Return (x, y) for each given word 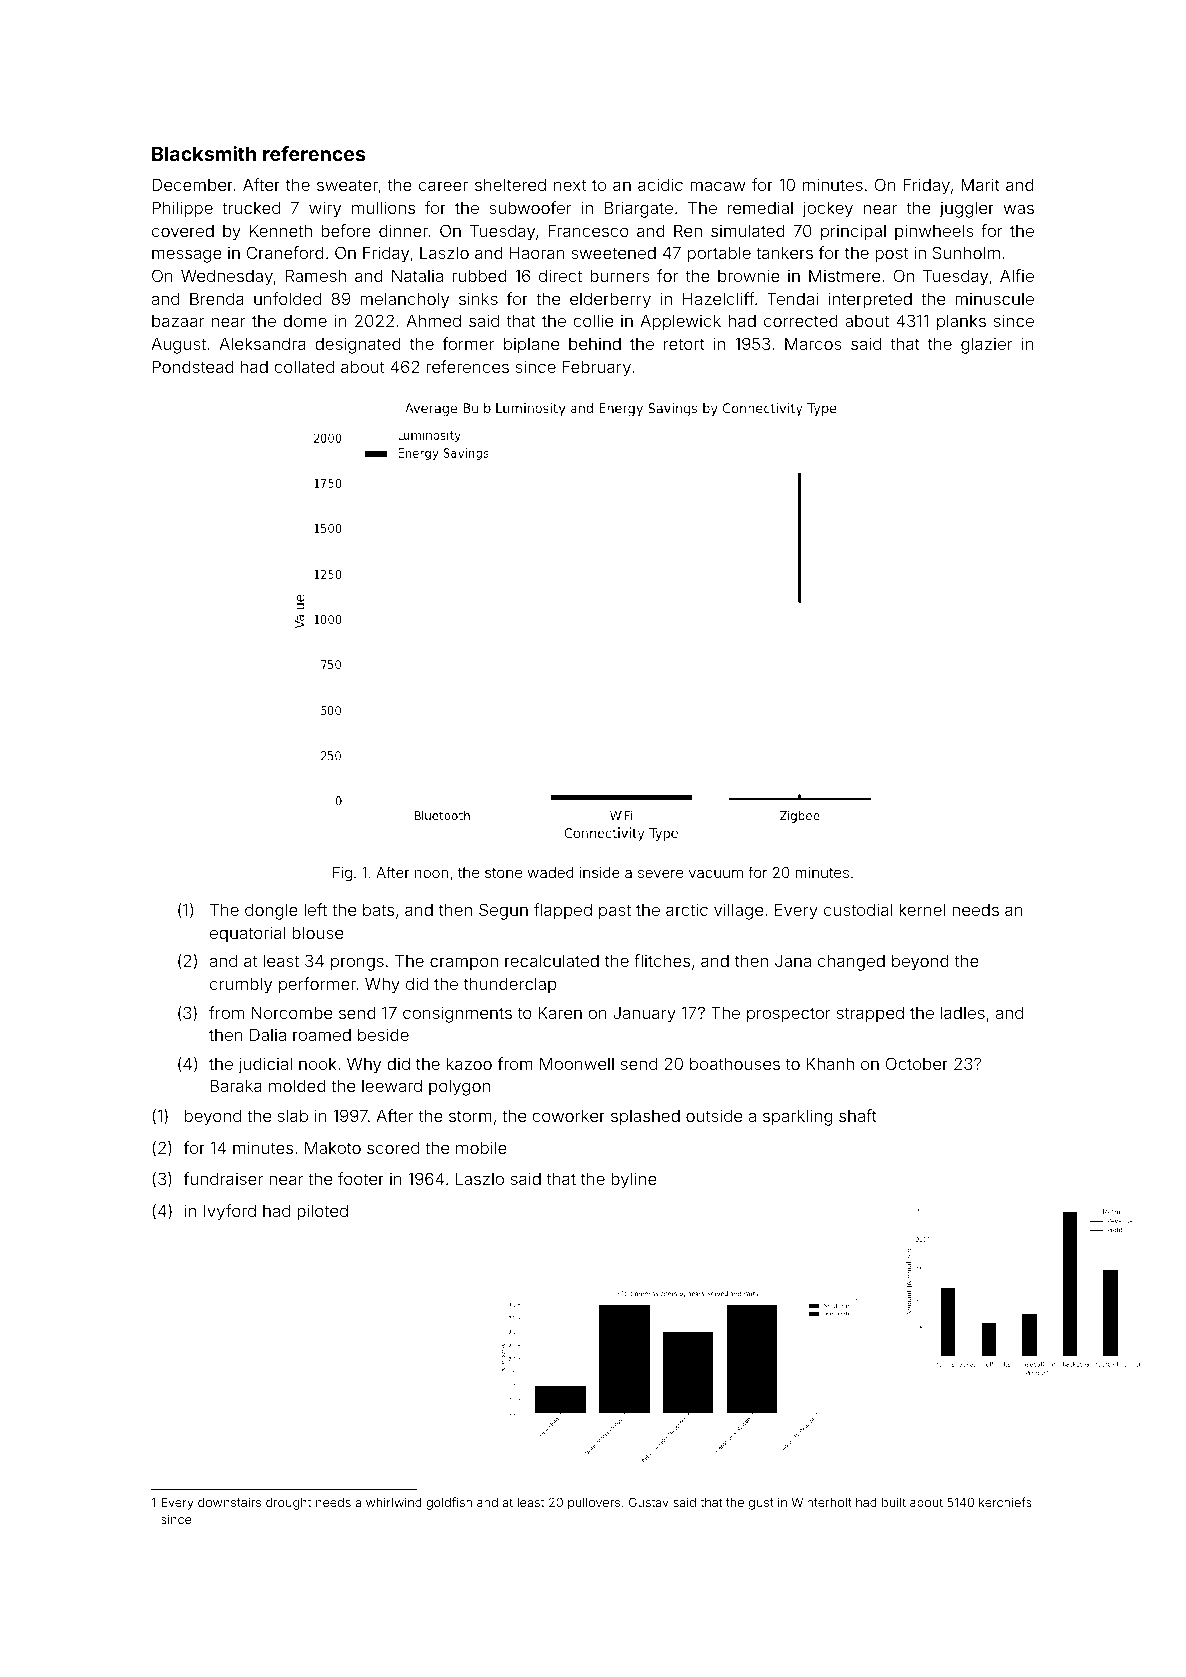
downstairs (229, 1502)
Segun (503, 911)
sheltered (510, 184)
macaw (717, 186)
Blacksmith (204, 153)
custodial (858, 909)
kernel (922, 909)
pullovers (594, 1504)
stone (503, 873)
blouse (317, 932)
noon (431, 873)
